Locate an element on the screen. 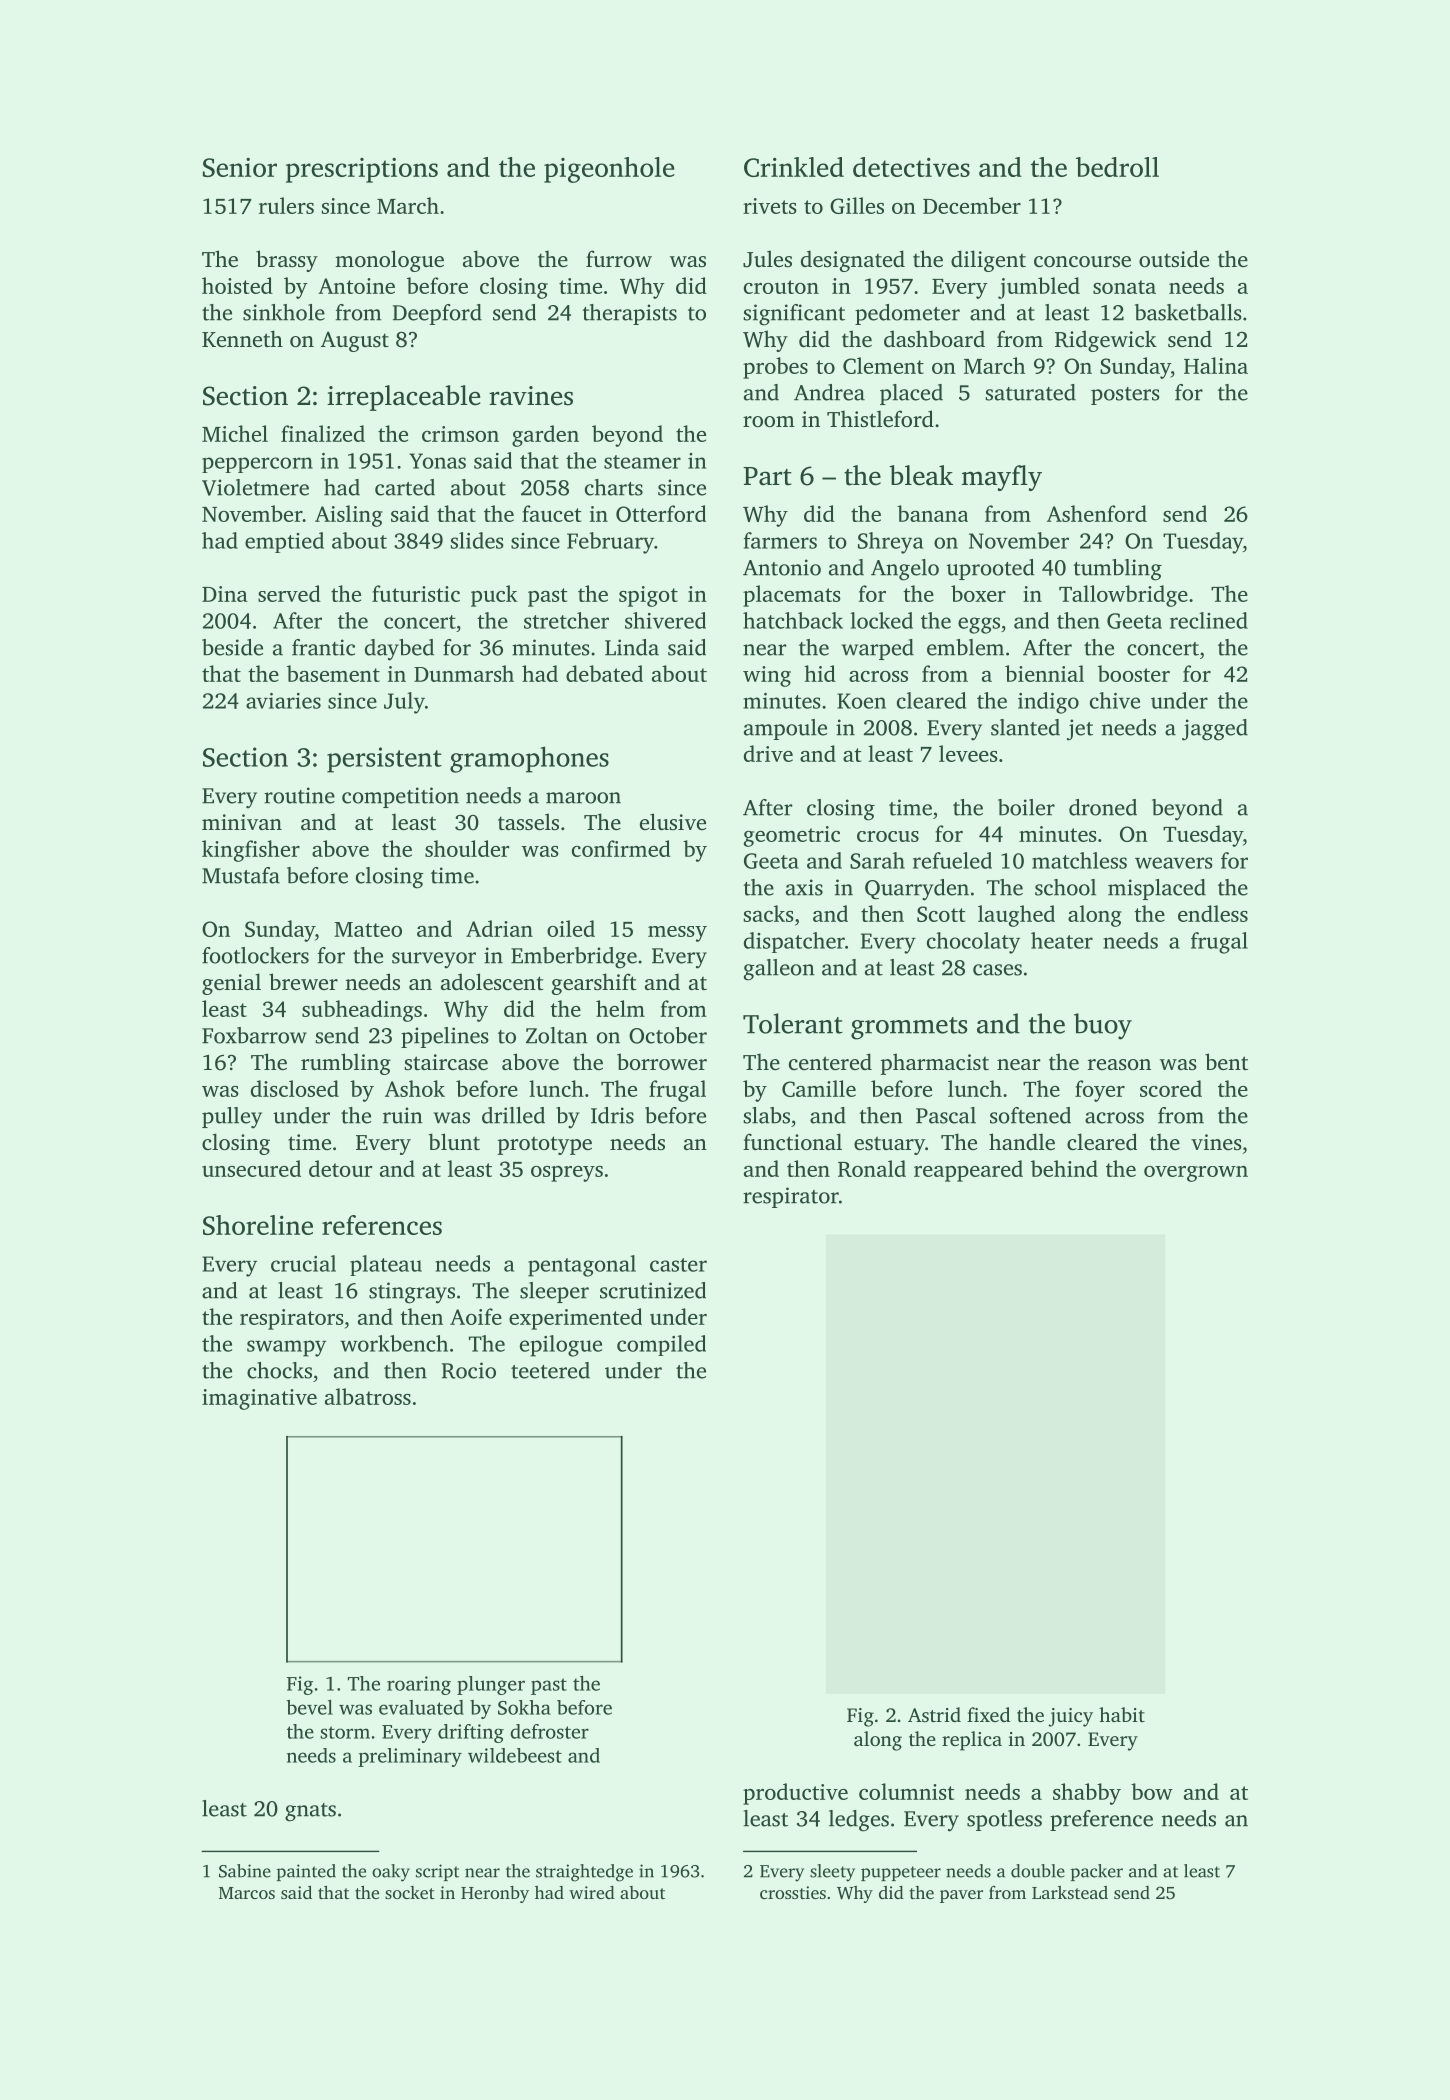  Crinkled is located at coordinates (794, 167).
